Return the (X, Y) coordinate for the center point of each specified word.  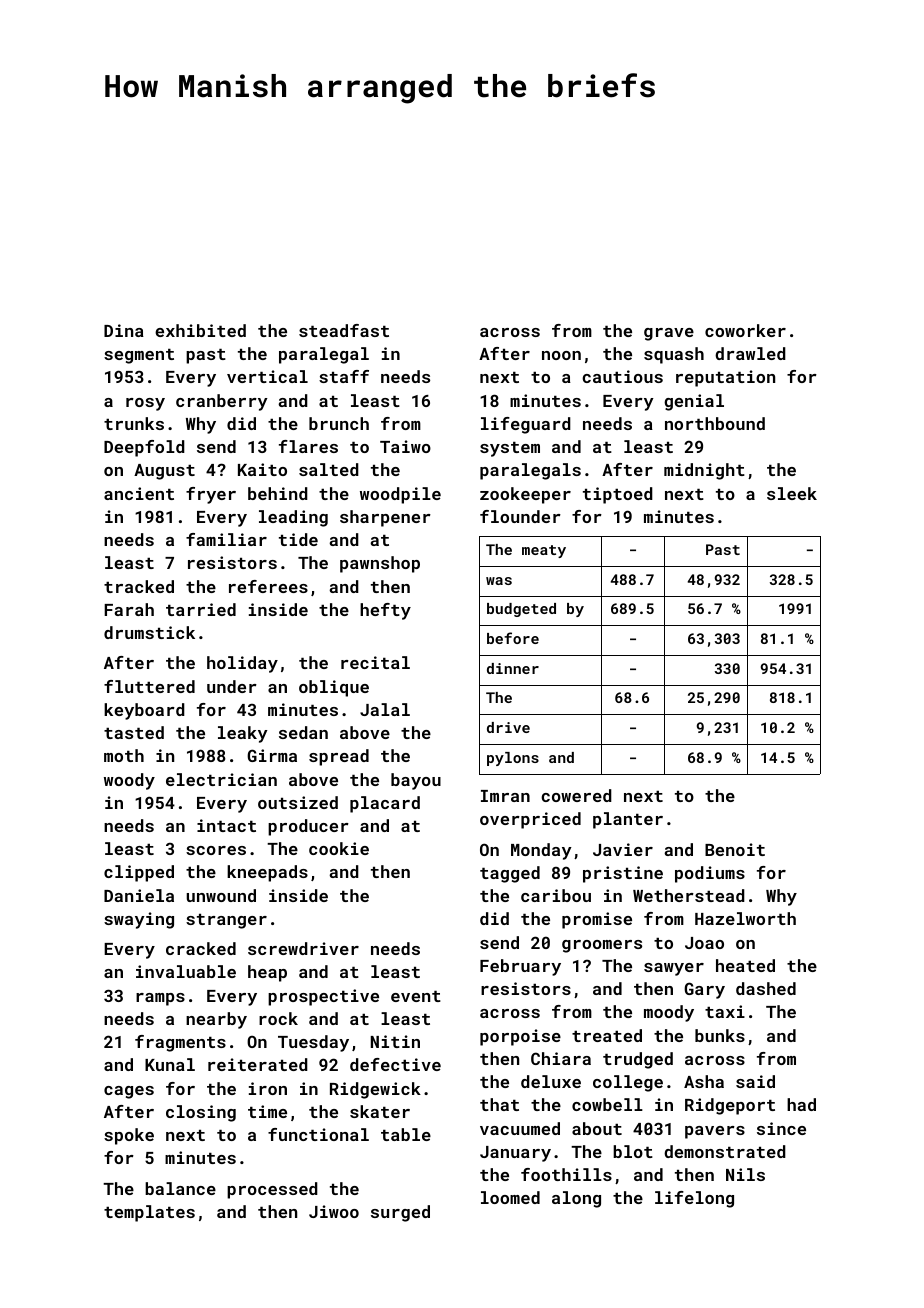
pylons (513, 759)
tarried (201, 609)
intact (226, 825)
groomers (602, 946)
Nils (745, 1174)
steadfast (344, 330)
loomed (510, 1197)
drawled (750, 353)
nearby (216, 1020)
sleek (792, 493)
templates (149, 1213)
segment (139, 356)
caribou (556, 895)
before (513, 638)
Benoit (735, 849)
